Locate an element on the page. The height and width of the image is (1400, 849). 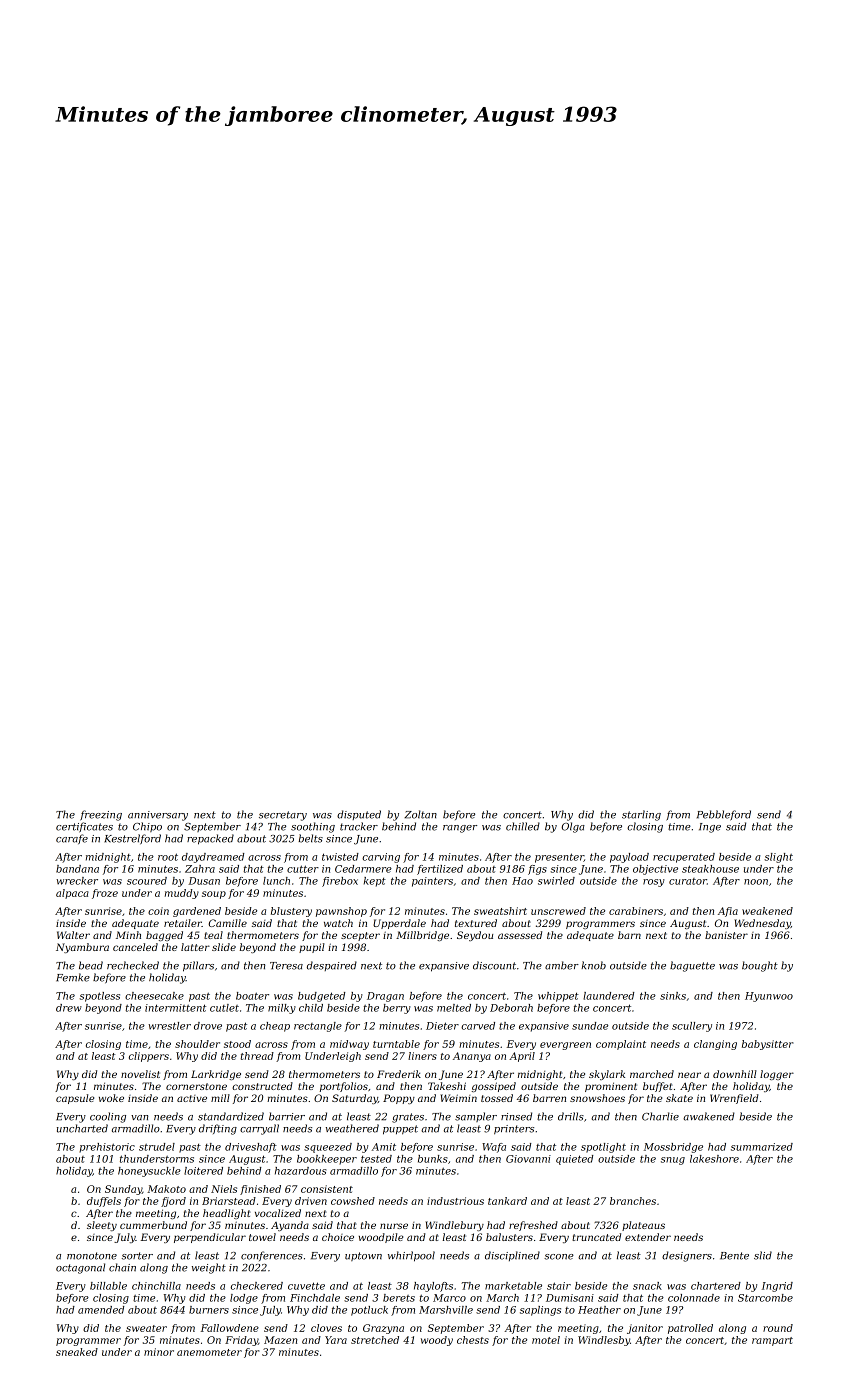
tested is located at coordinates (376, 1159).
